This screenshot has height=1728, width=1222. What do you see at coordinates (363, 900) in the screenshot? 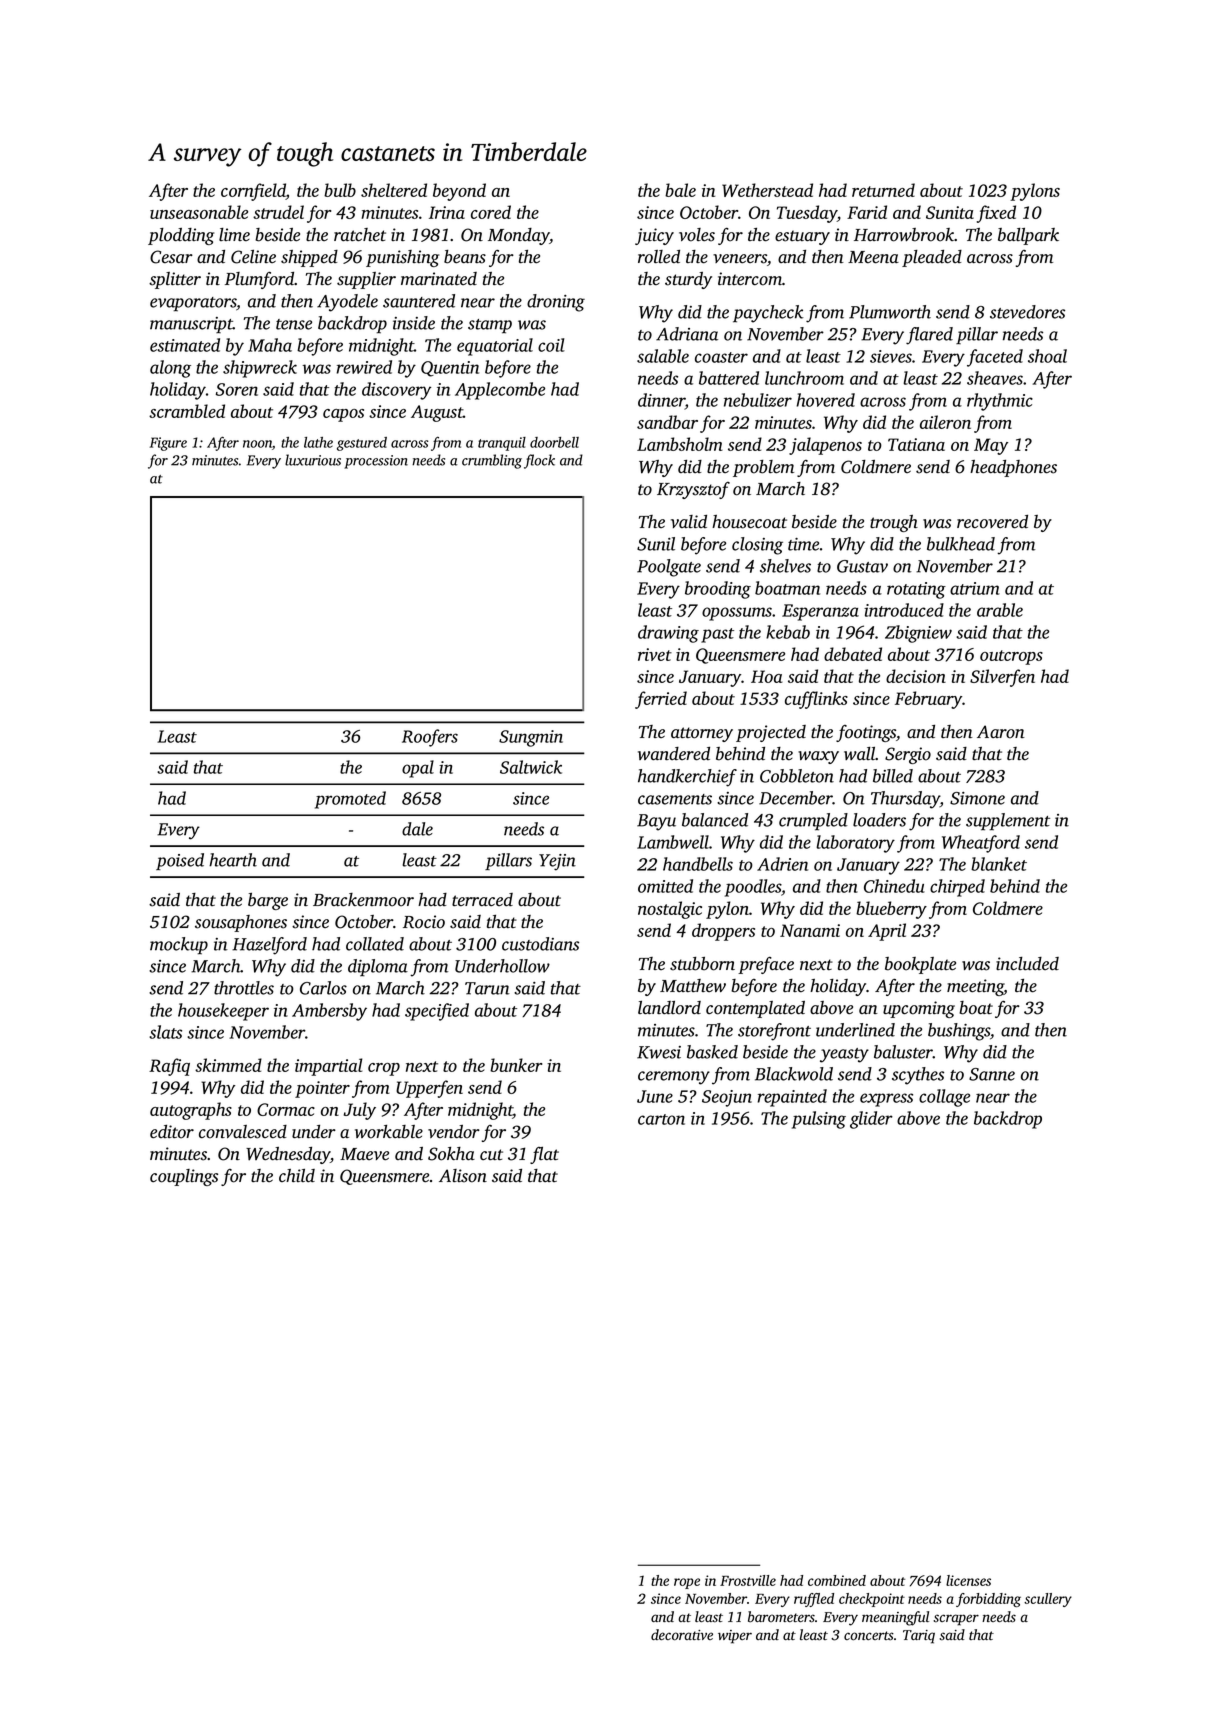
I see `Brackenmoor` at bounding box center [363, 900].
